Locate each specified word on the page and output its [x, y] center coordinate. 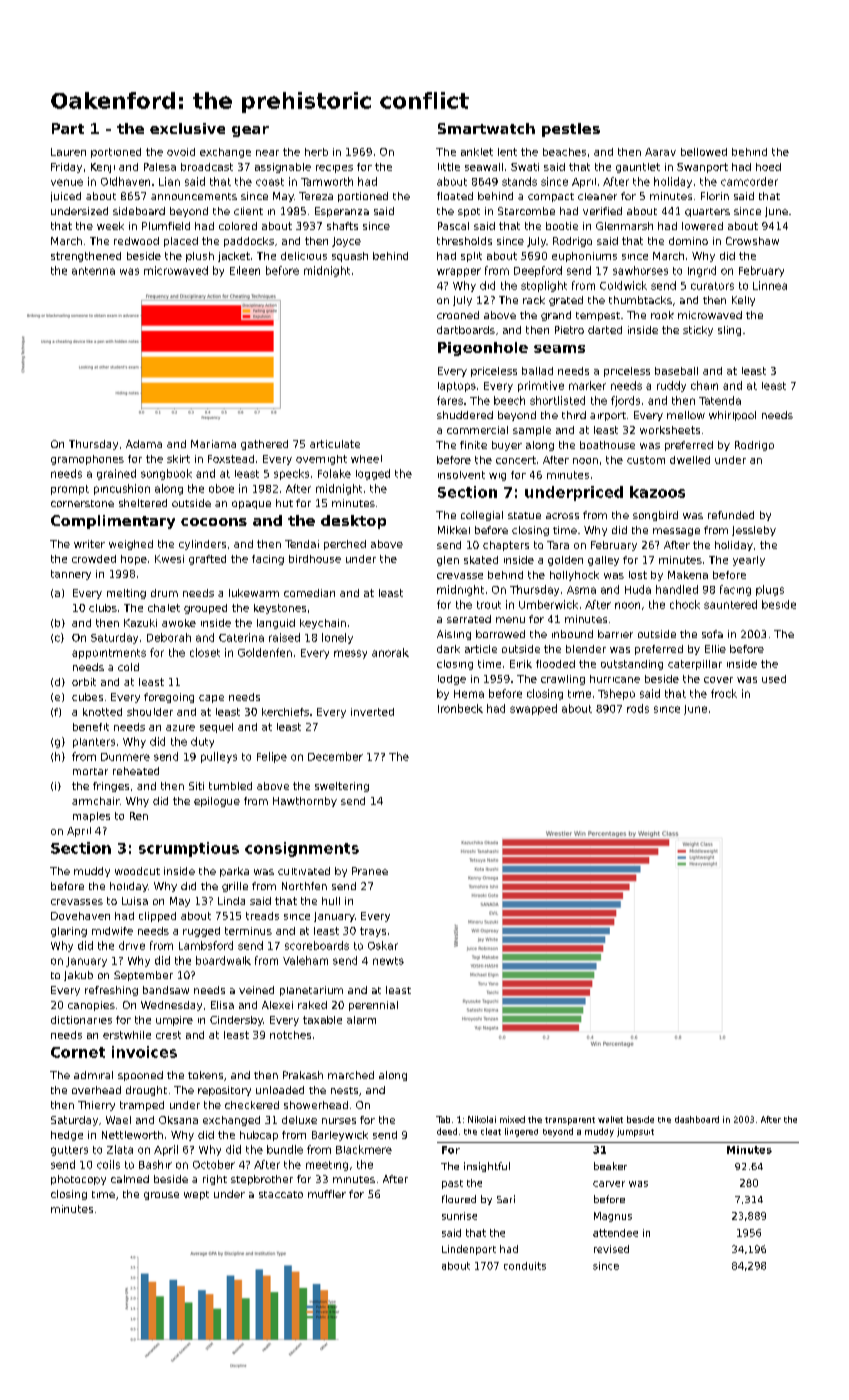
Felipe [272, 757]
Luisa [135, 901]
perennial [373, 1006]
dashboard [697, 1119]
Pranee [370, 871]
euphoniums [584, 257]
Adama [144, 444]
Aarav [660, 152]
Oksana [178, 1120]
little [449, 167]
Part [68, 128]
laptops [457, 387]
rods [638, 708]
